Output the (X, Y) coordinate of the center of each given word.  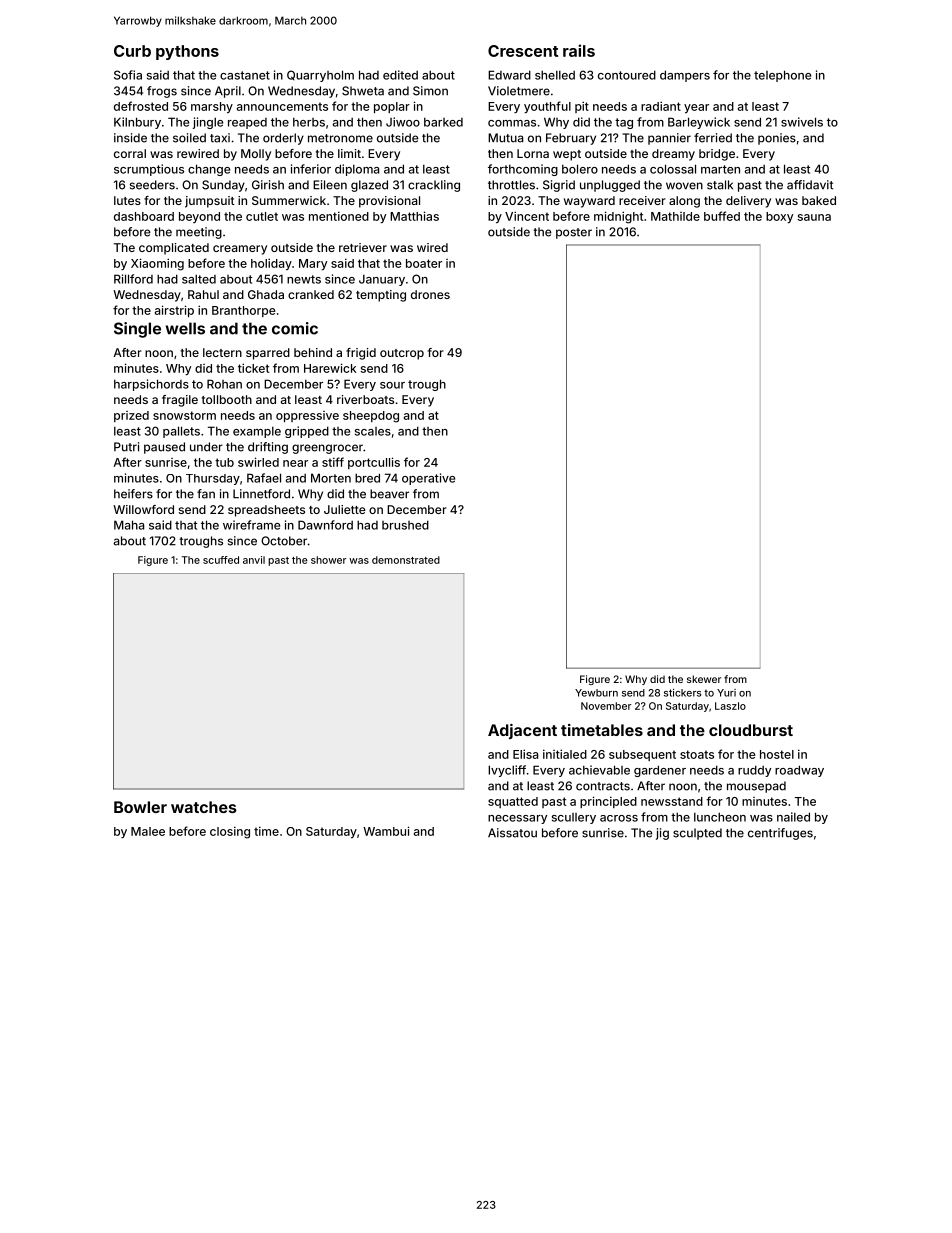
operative (428, 479)
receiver (642, 200)
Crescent (523, 51)
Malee (148, 831)
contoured (627, 75)
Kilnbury (137, 123)
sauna (814, 217)
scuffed (221, 560)
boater (424, 263)
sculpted (697, 834)
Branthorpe (243, 311)
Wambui (386, 831)
